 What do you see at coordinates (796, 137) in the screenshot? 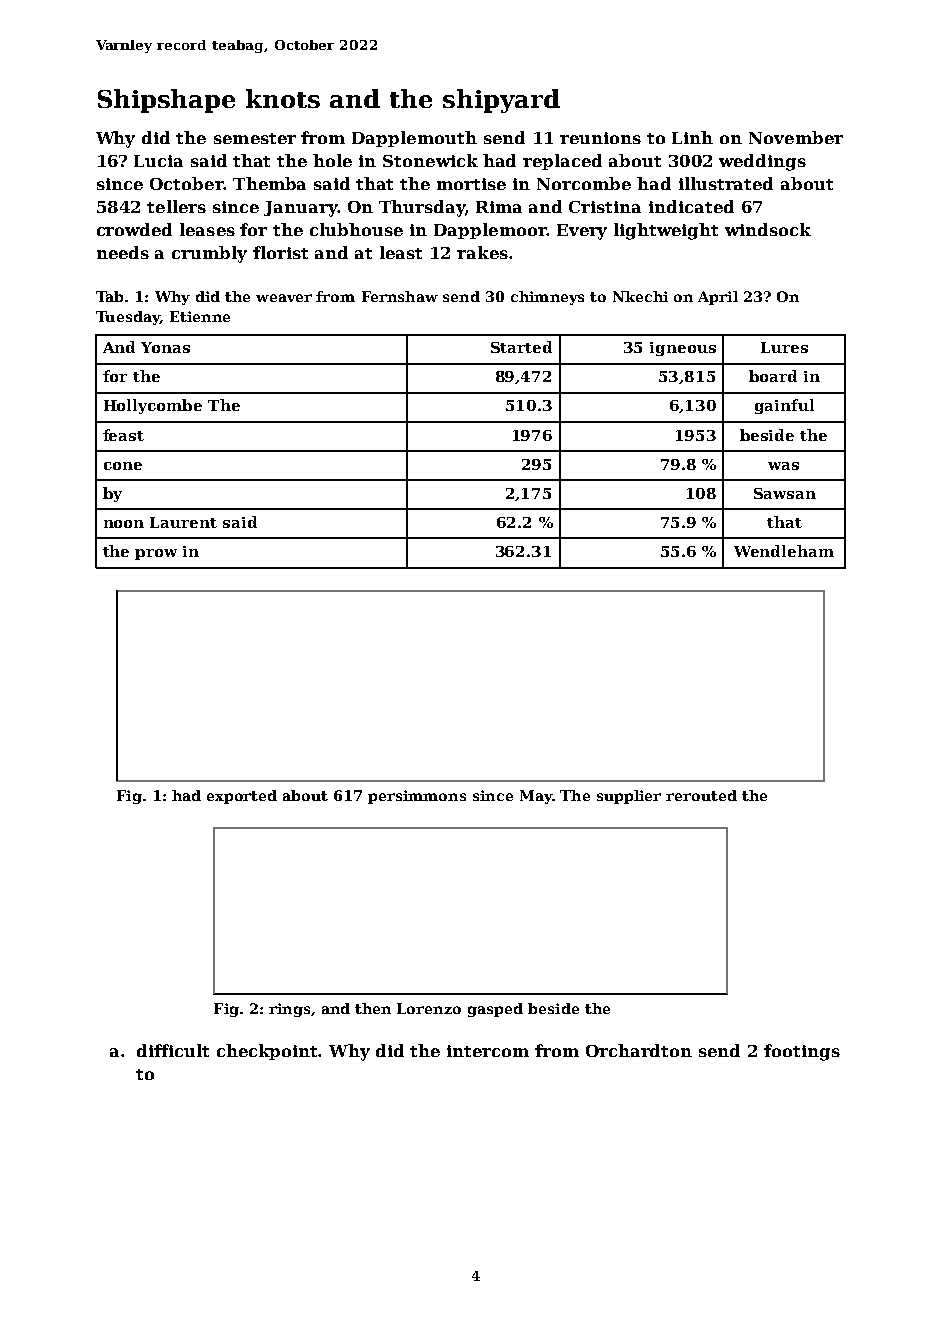
I see `November` at bounding box center [796, 137].
